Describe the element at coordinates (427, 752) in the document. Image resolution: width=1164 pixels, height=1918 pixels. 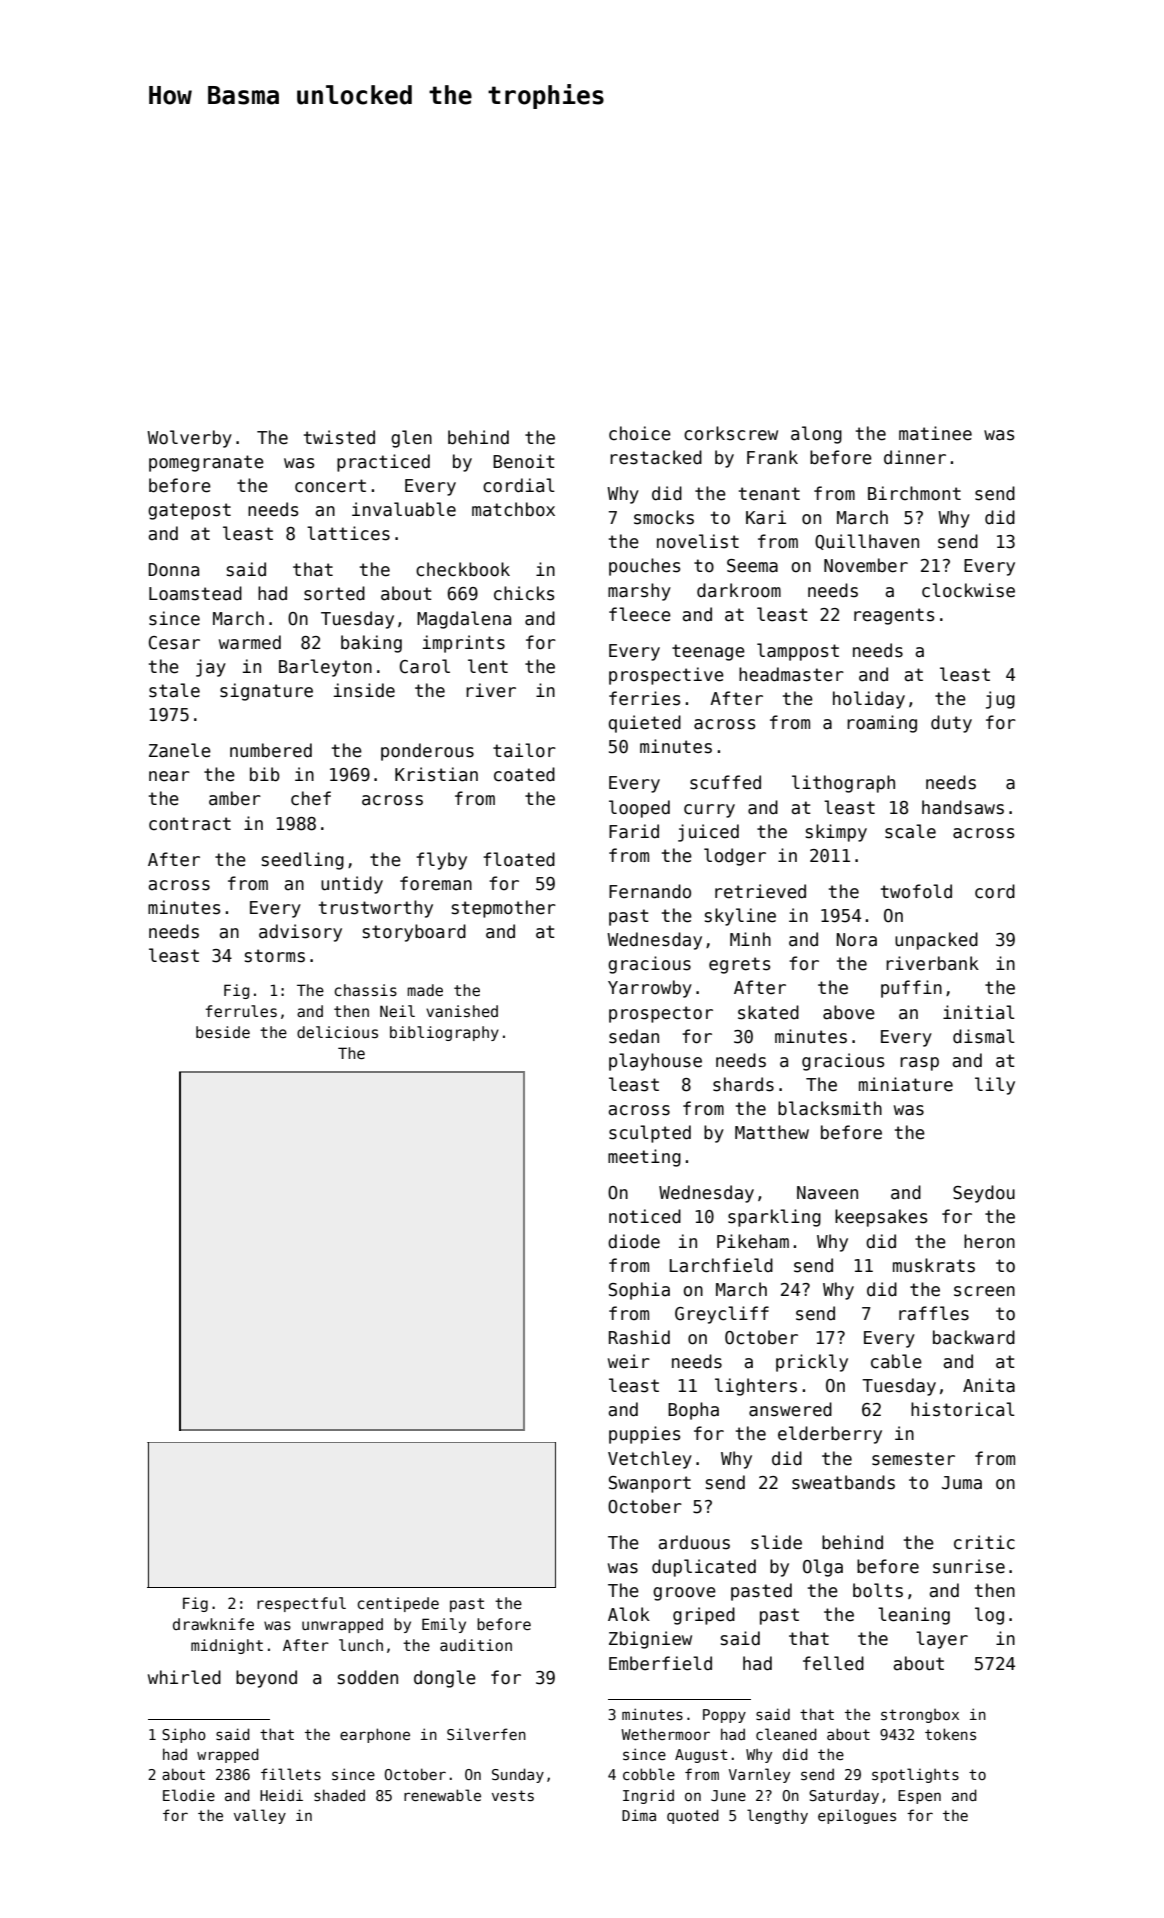
I see `ponderous` at that location.
